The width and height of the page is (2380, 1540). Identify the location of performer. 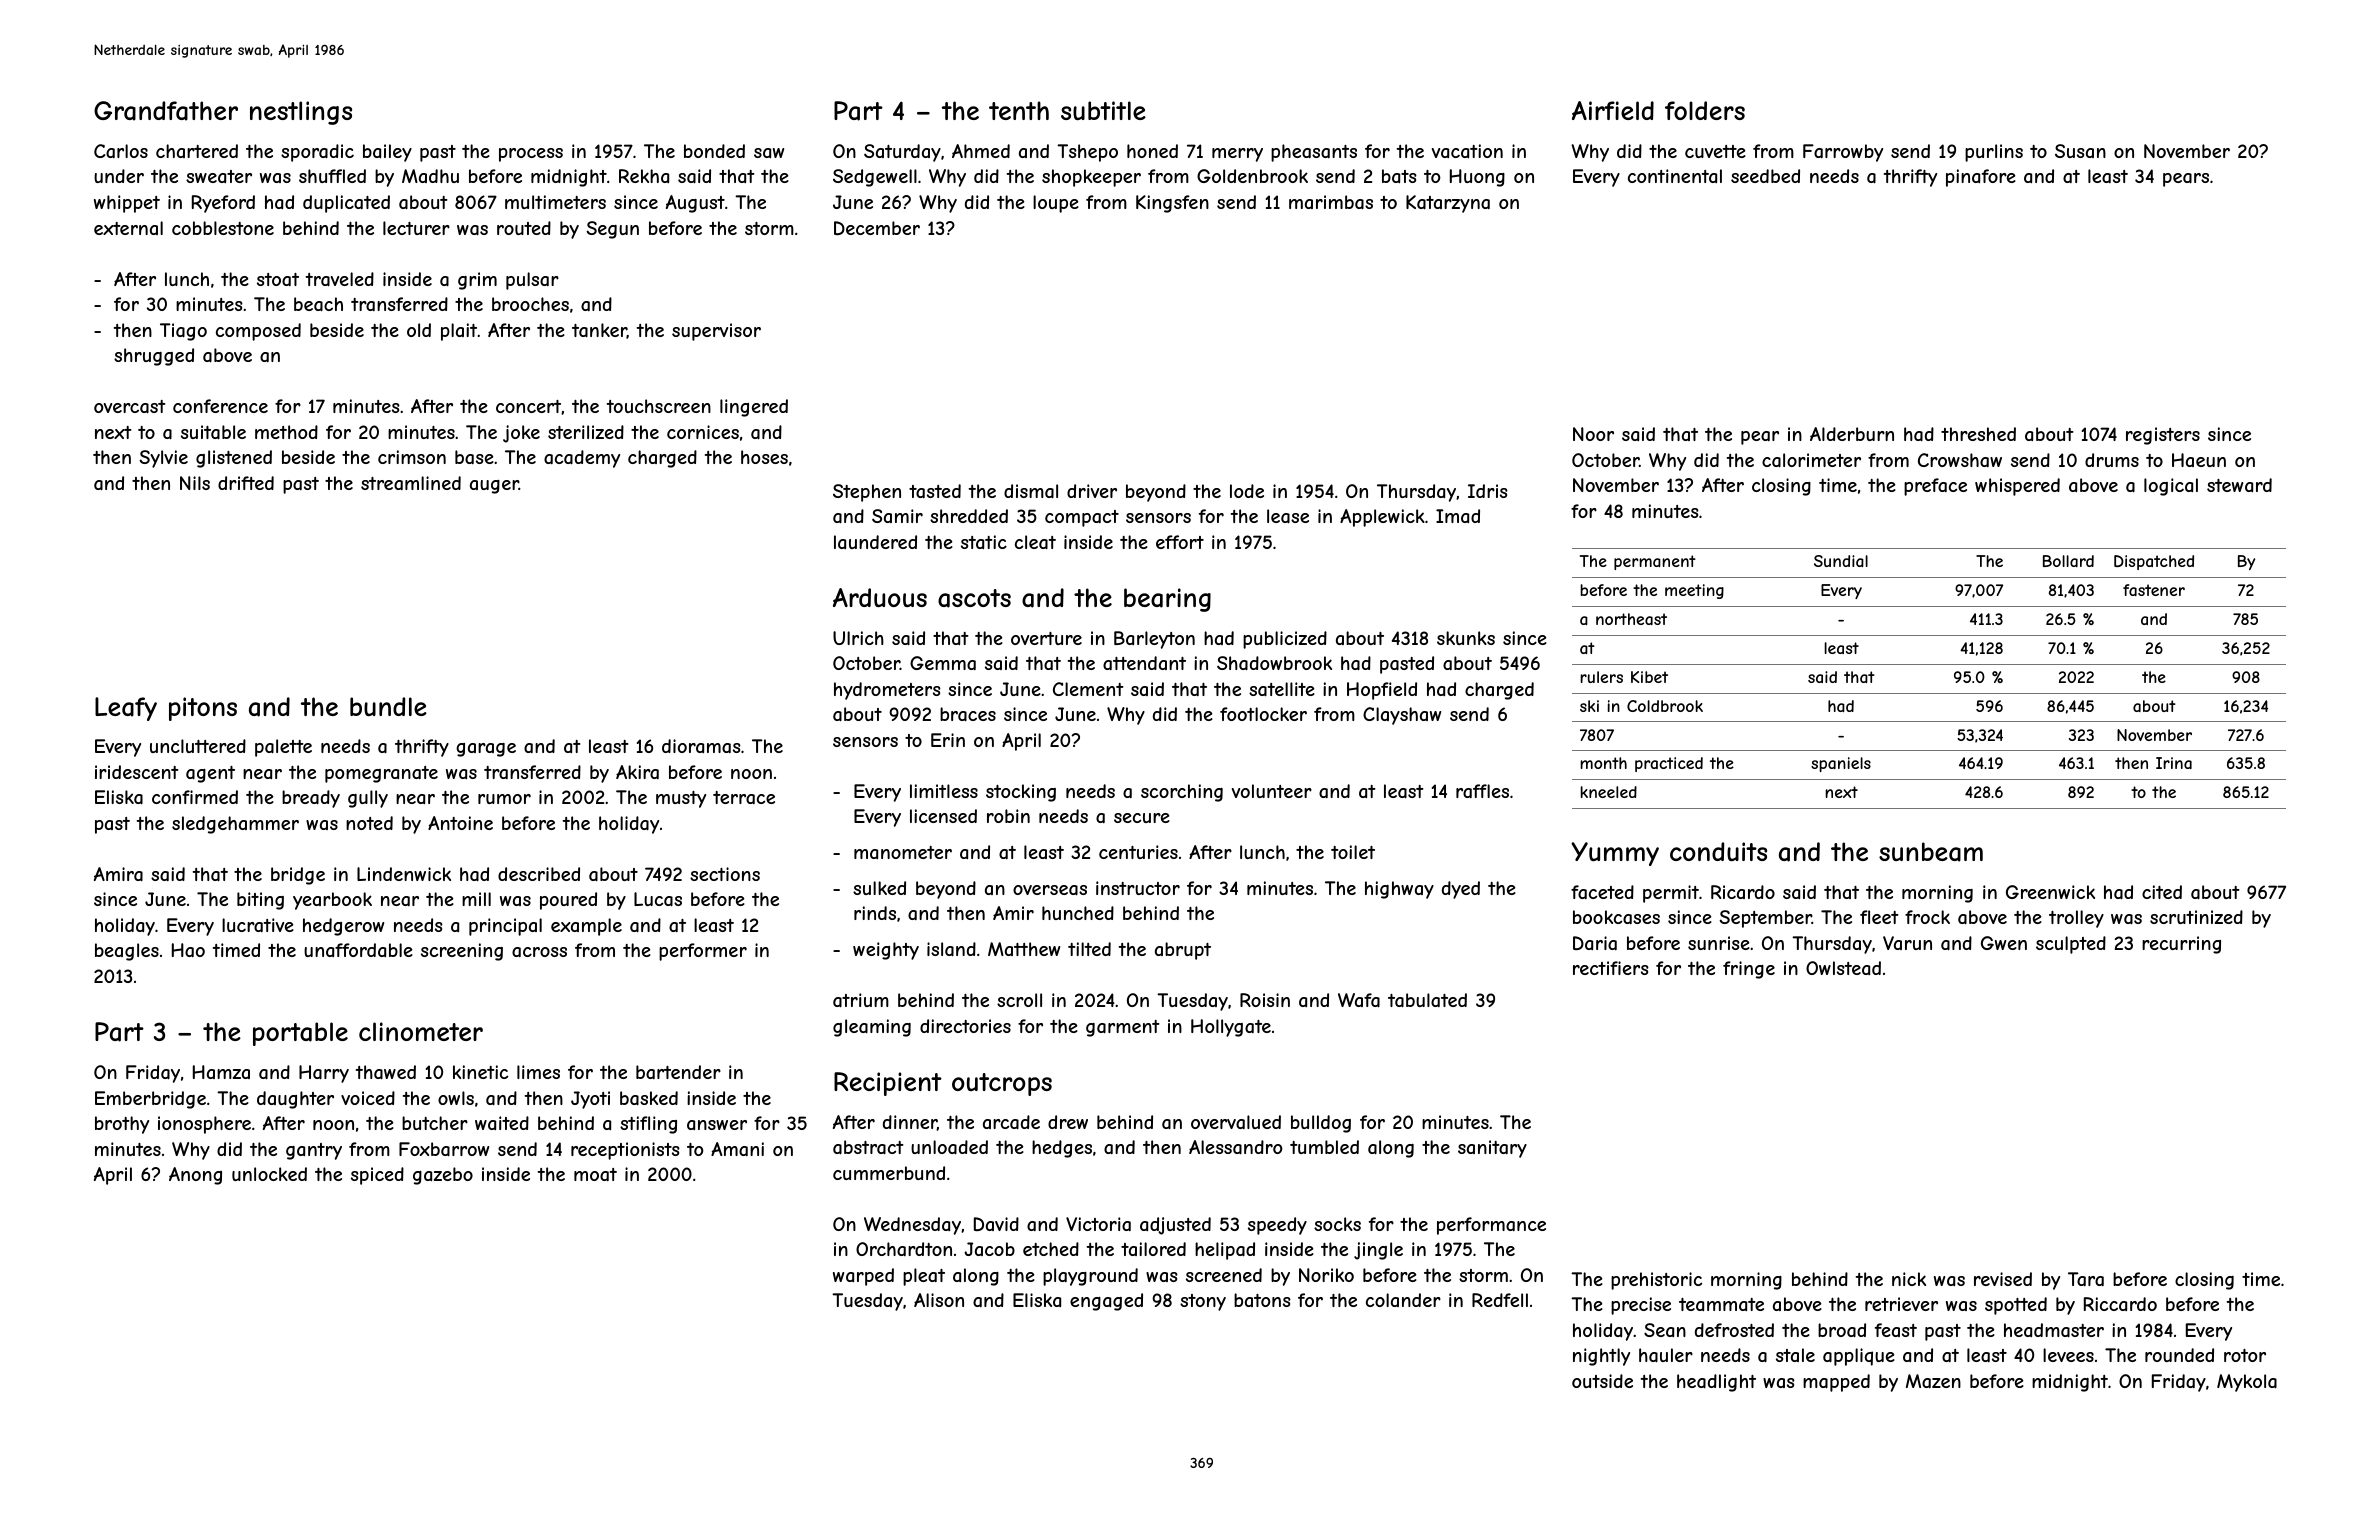
(703, 952).
